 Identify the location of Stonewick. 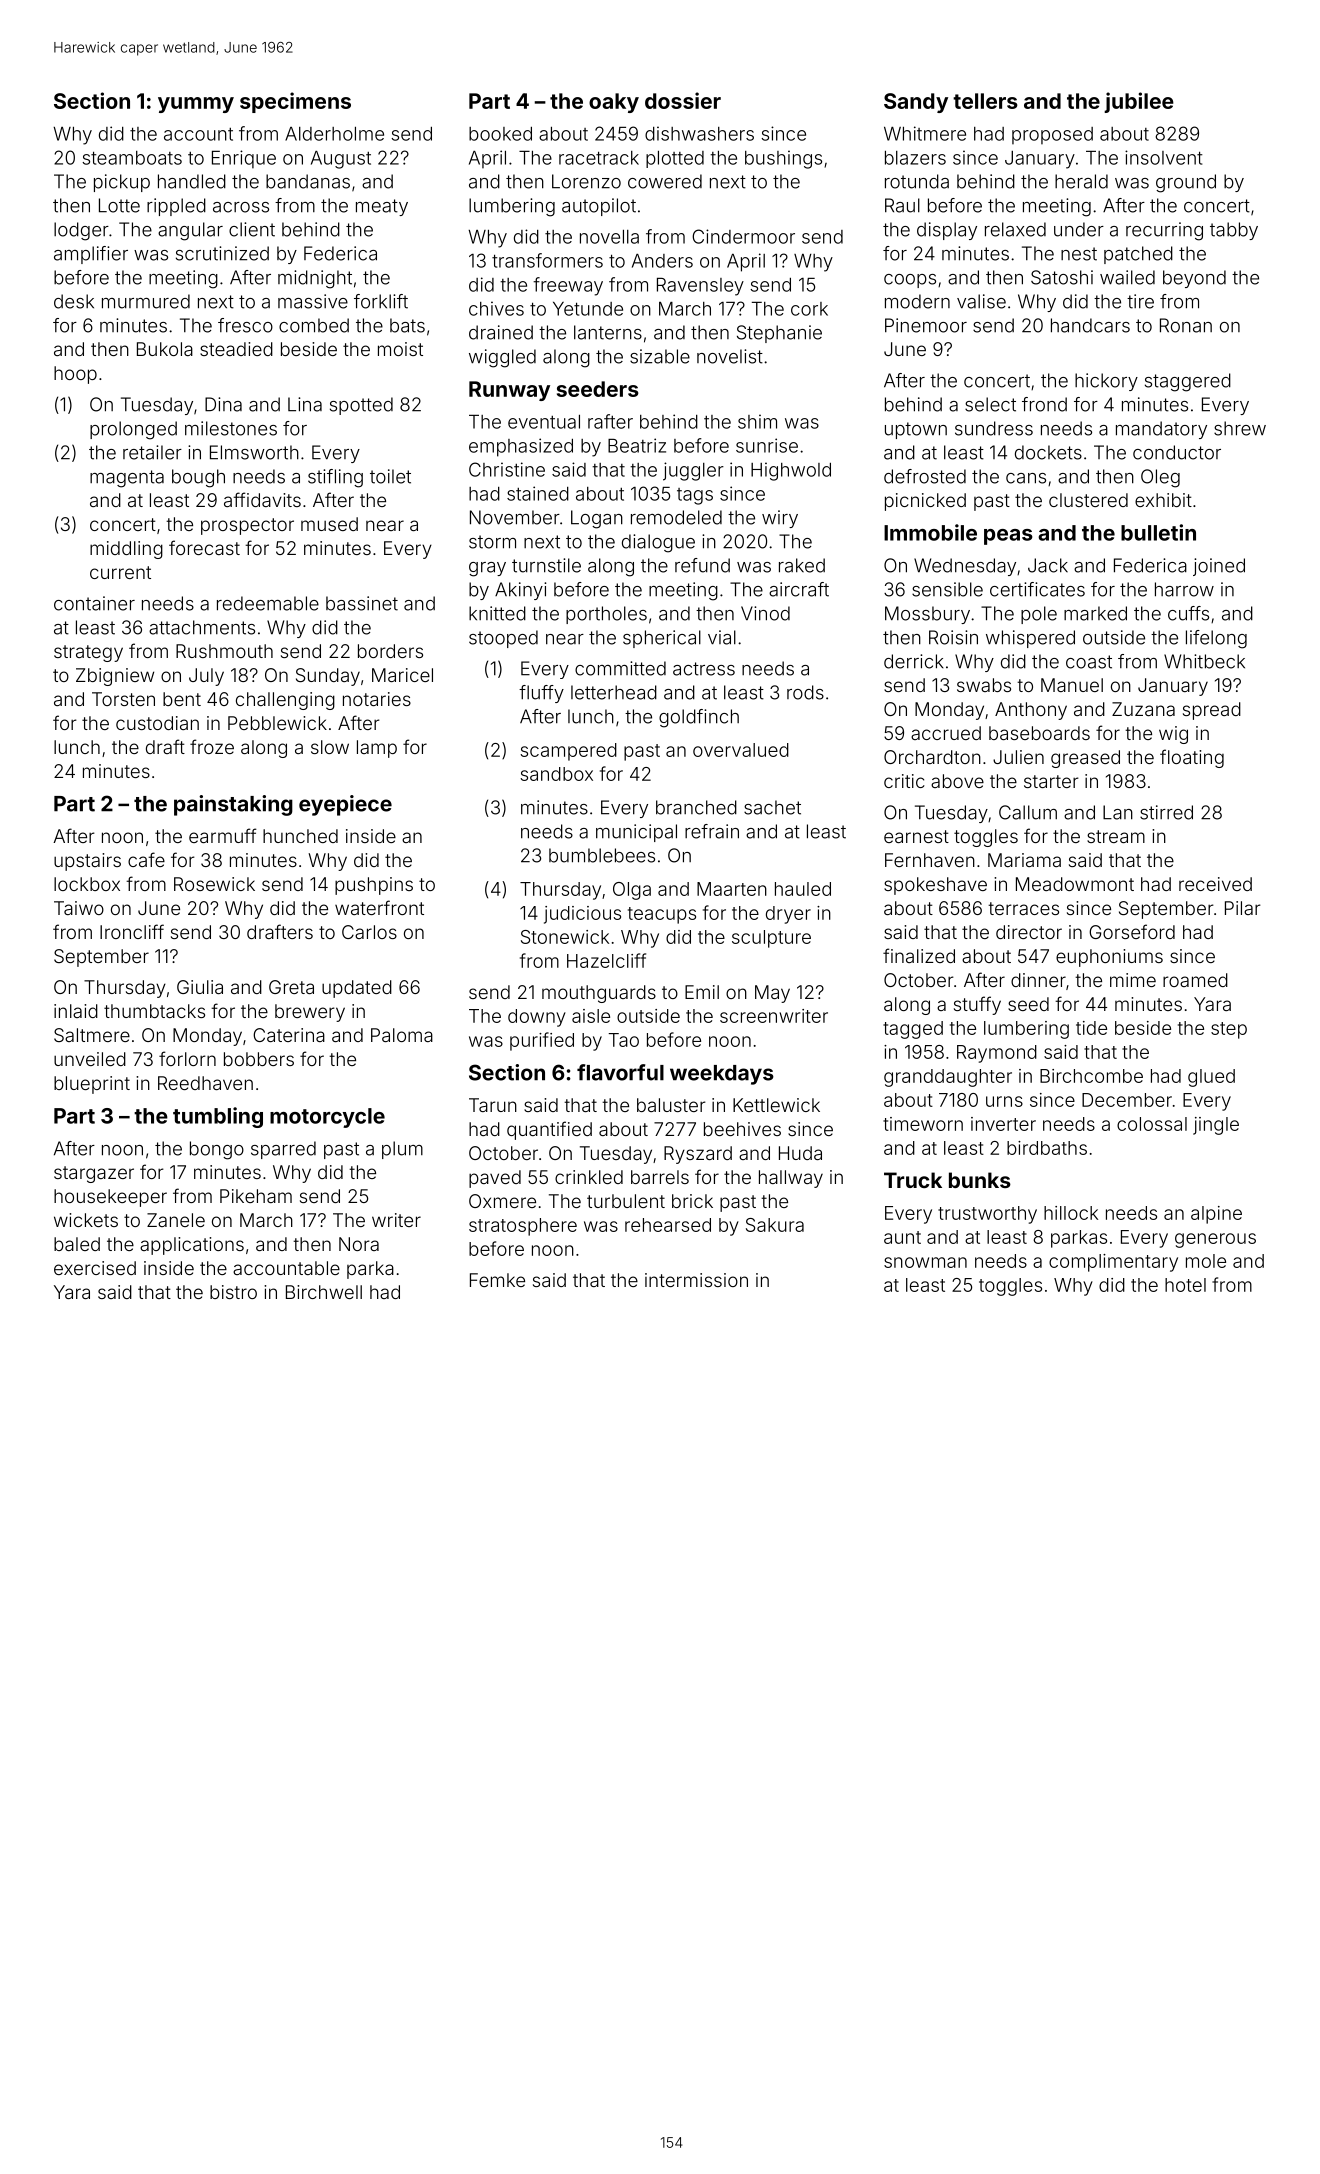
(565, 937).
